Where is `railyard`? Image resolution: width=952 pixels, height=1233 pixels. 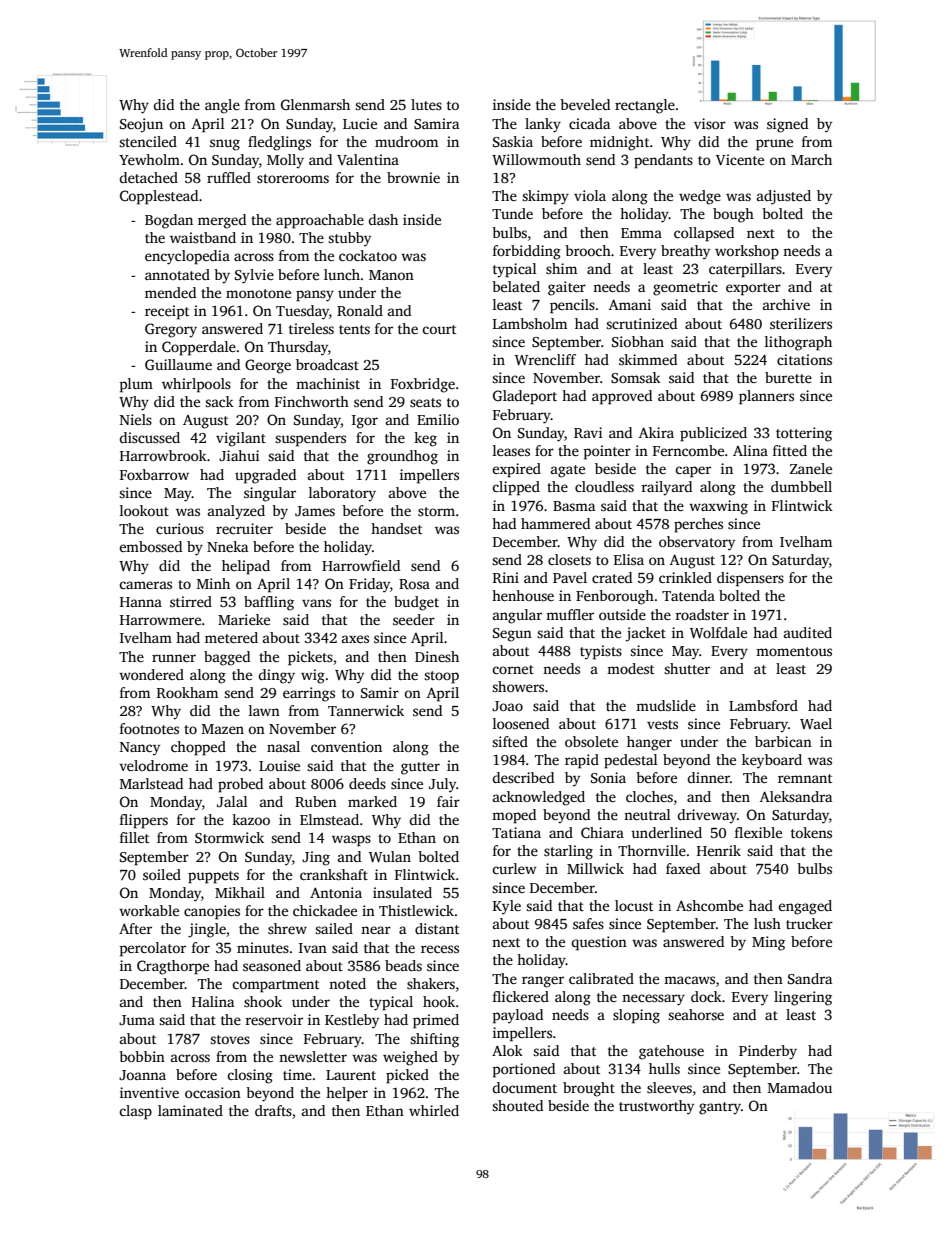
railyard is located at coordinates (667, 488).
